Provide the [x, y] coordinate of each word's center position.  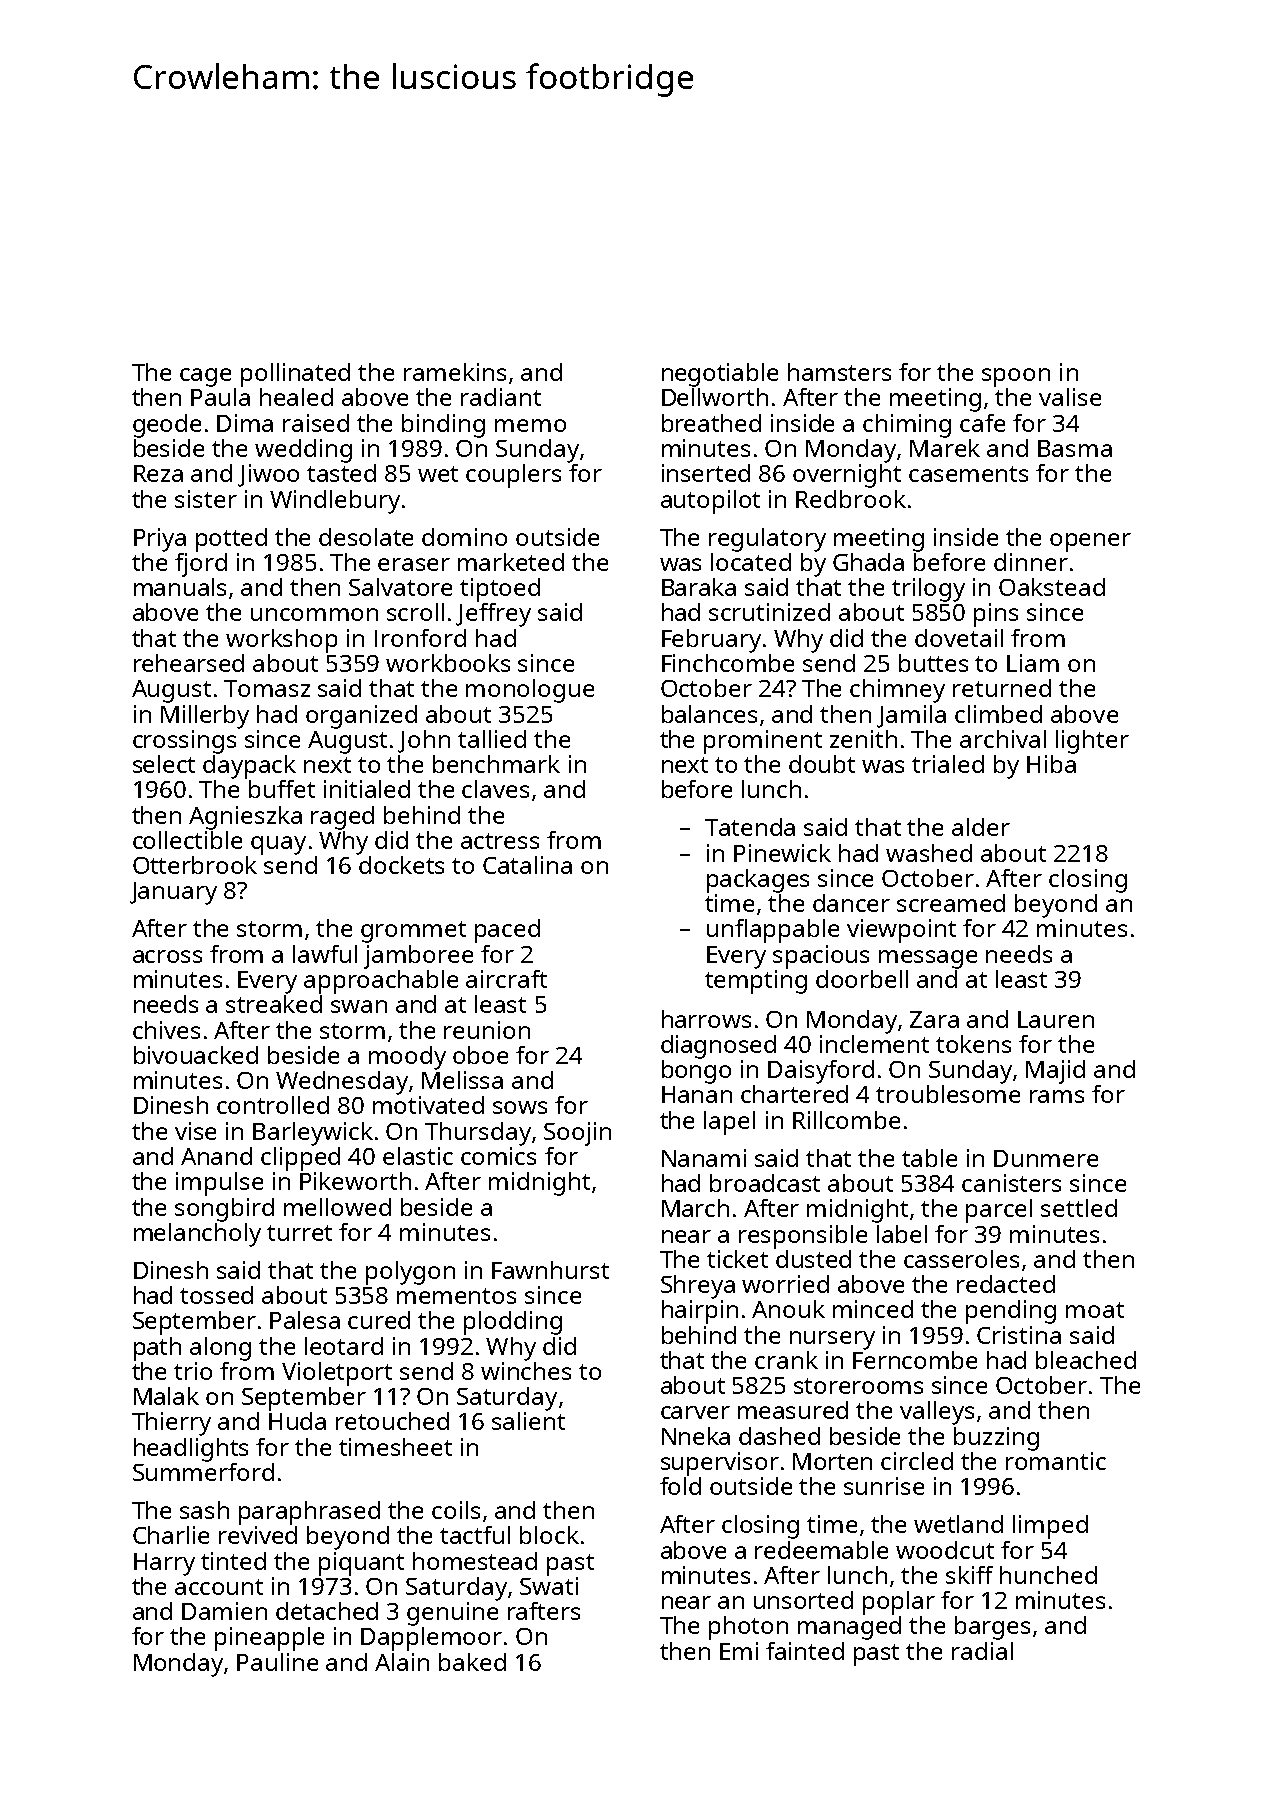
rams [1057, 1096]
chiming [907, 426]
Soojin [577, 1134]
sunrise [884, 1486]
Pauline [277, 1662]
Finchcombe [728, 663]
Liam [1033, 663]
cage [205, 377]
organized [361, 717]
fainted [805, 1651]
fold [680, 1486]
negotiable [720, 375]
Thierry [171, 1424]
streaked [274, 1004]
